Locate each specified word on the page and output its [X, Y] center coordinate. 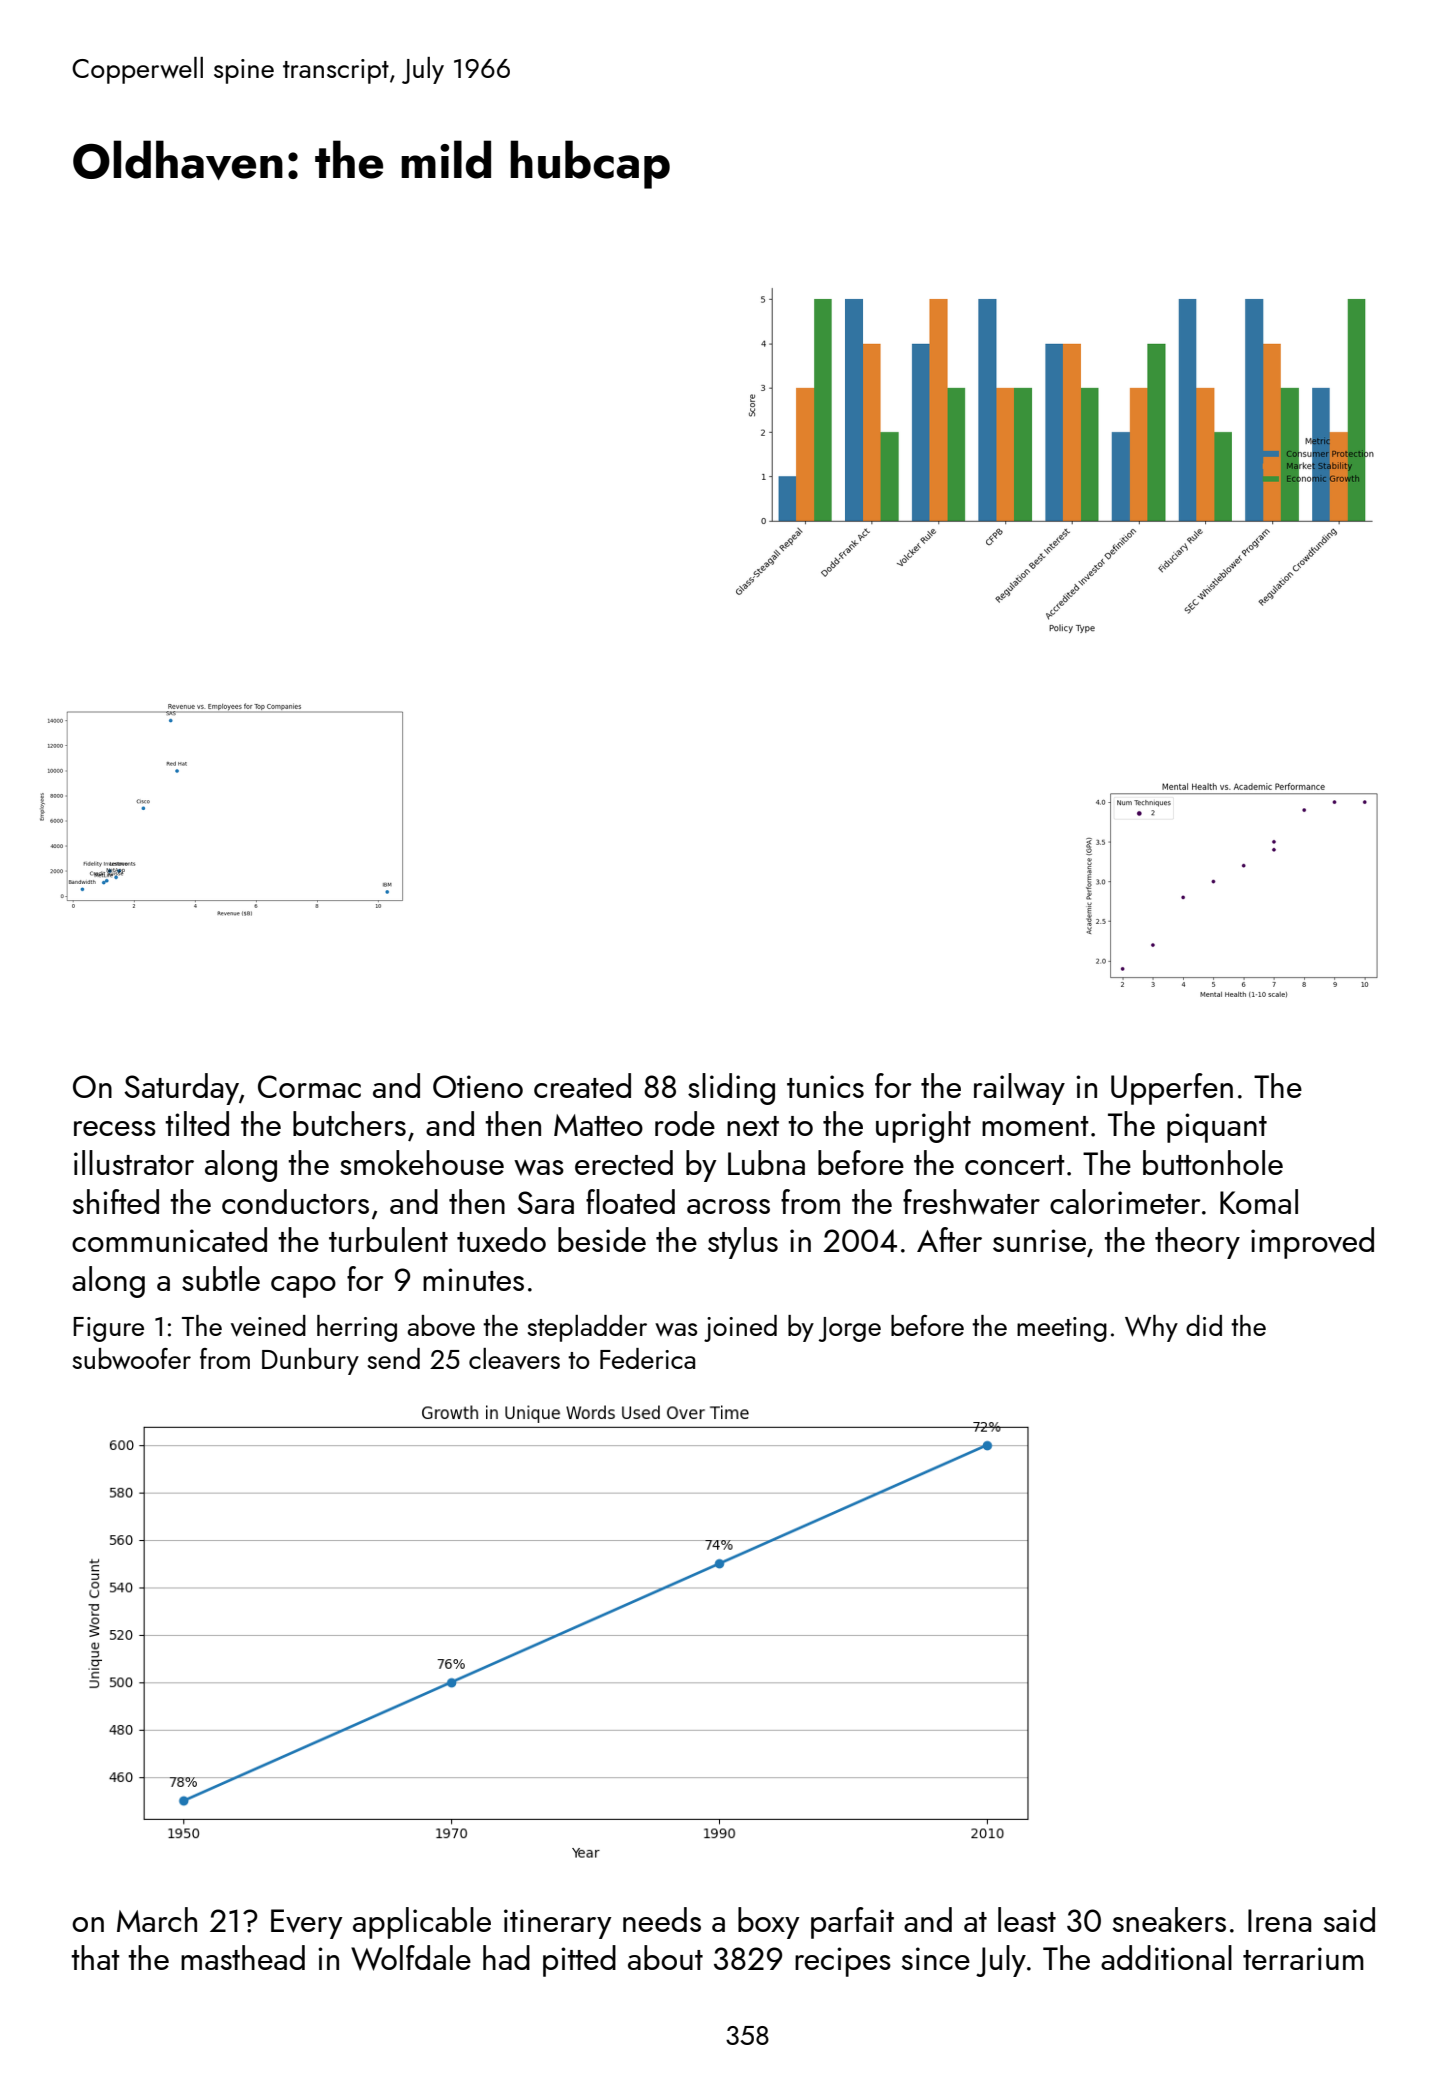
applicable [422, 1923]
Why [1151, 1328]
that [95, 1957]
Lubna [766, 1162]
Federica [647, 1358]
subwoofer [132, 1359]
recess [115, 1128]
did [1204, 1325]
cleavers [514, 1359]
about [665, 1957]
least [1027, 1919]
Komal [1259, 1201]
